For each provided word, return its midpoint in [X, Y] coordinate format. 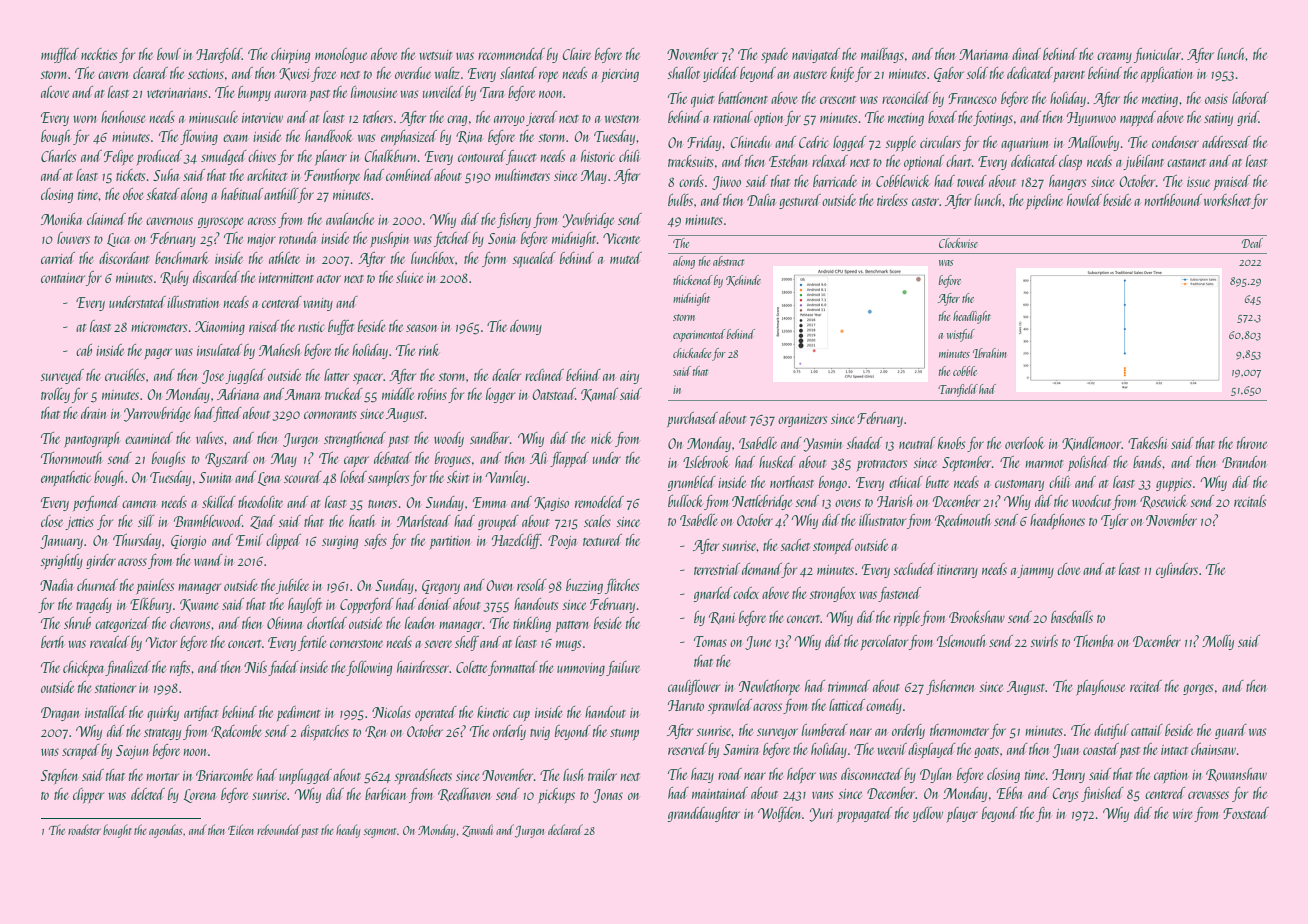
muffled [60, 55]
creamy [1114, 57]
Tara [492, 92]
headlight [972, 317]
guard [1231, 731]
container [63, 278]
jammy [1036, 571]
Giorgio [188, 542]
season [421, 328]
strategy [162, 734]
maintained [720, 793]
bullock [685, 501]
